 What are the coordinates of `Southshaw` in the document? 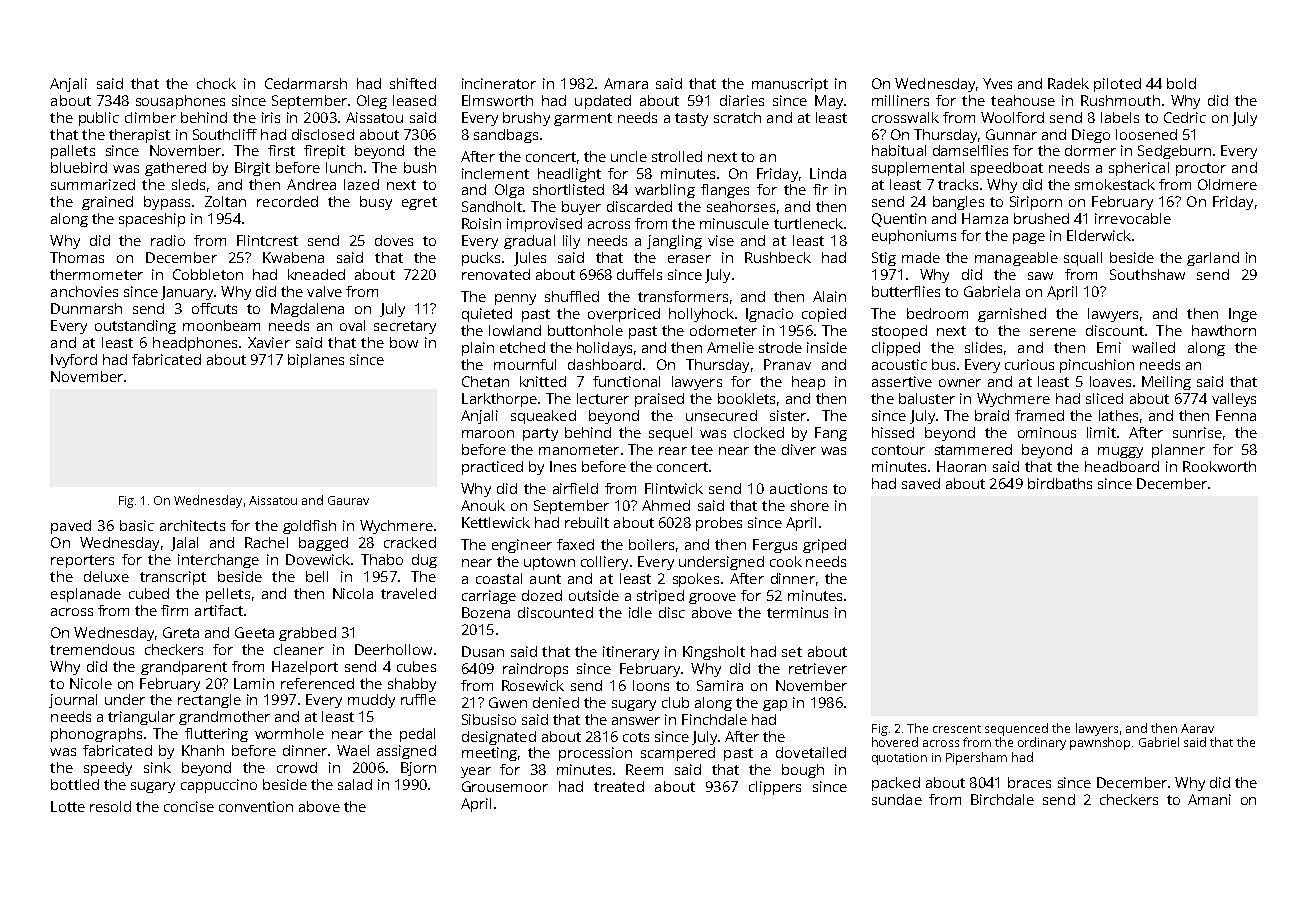 It's located at (1147, 274).
